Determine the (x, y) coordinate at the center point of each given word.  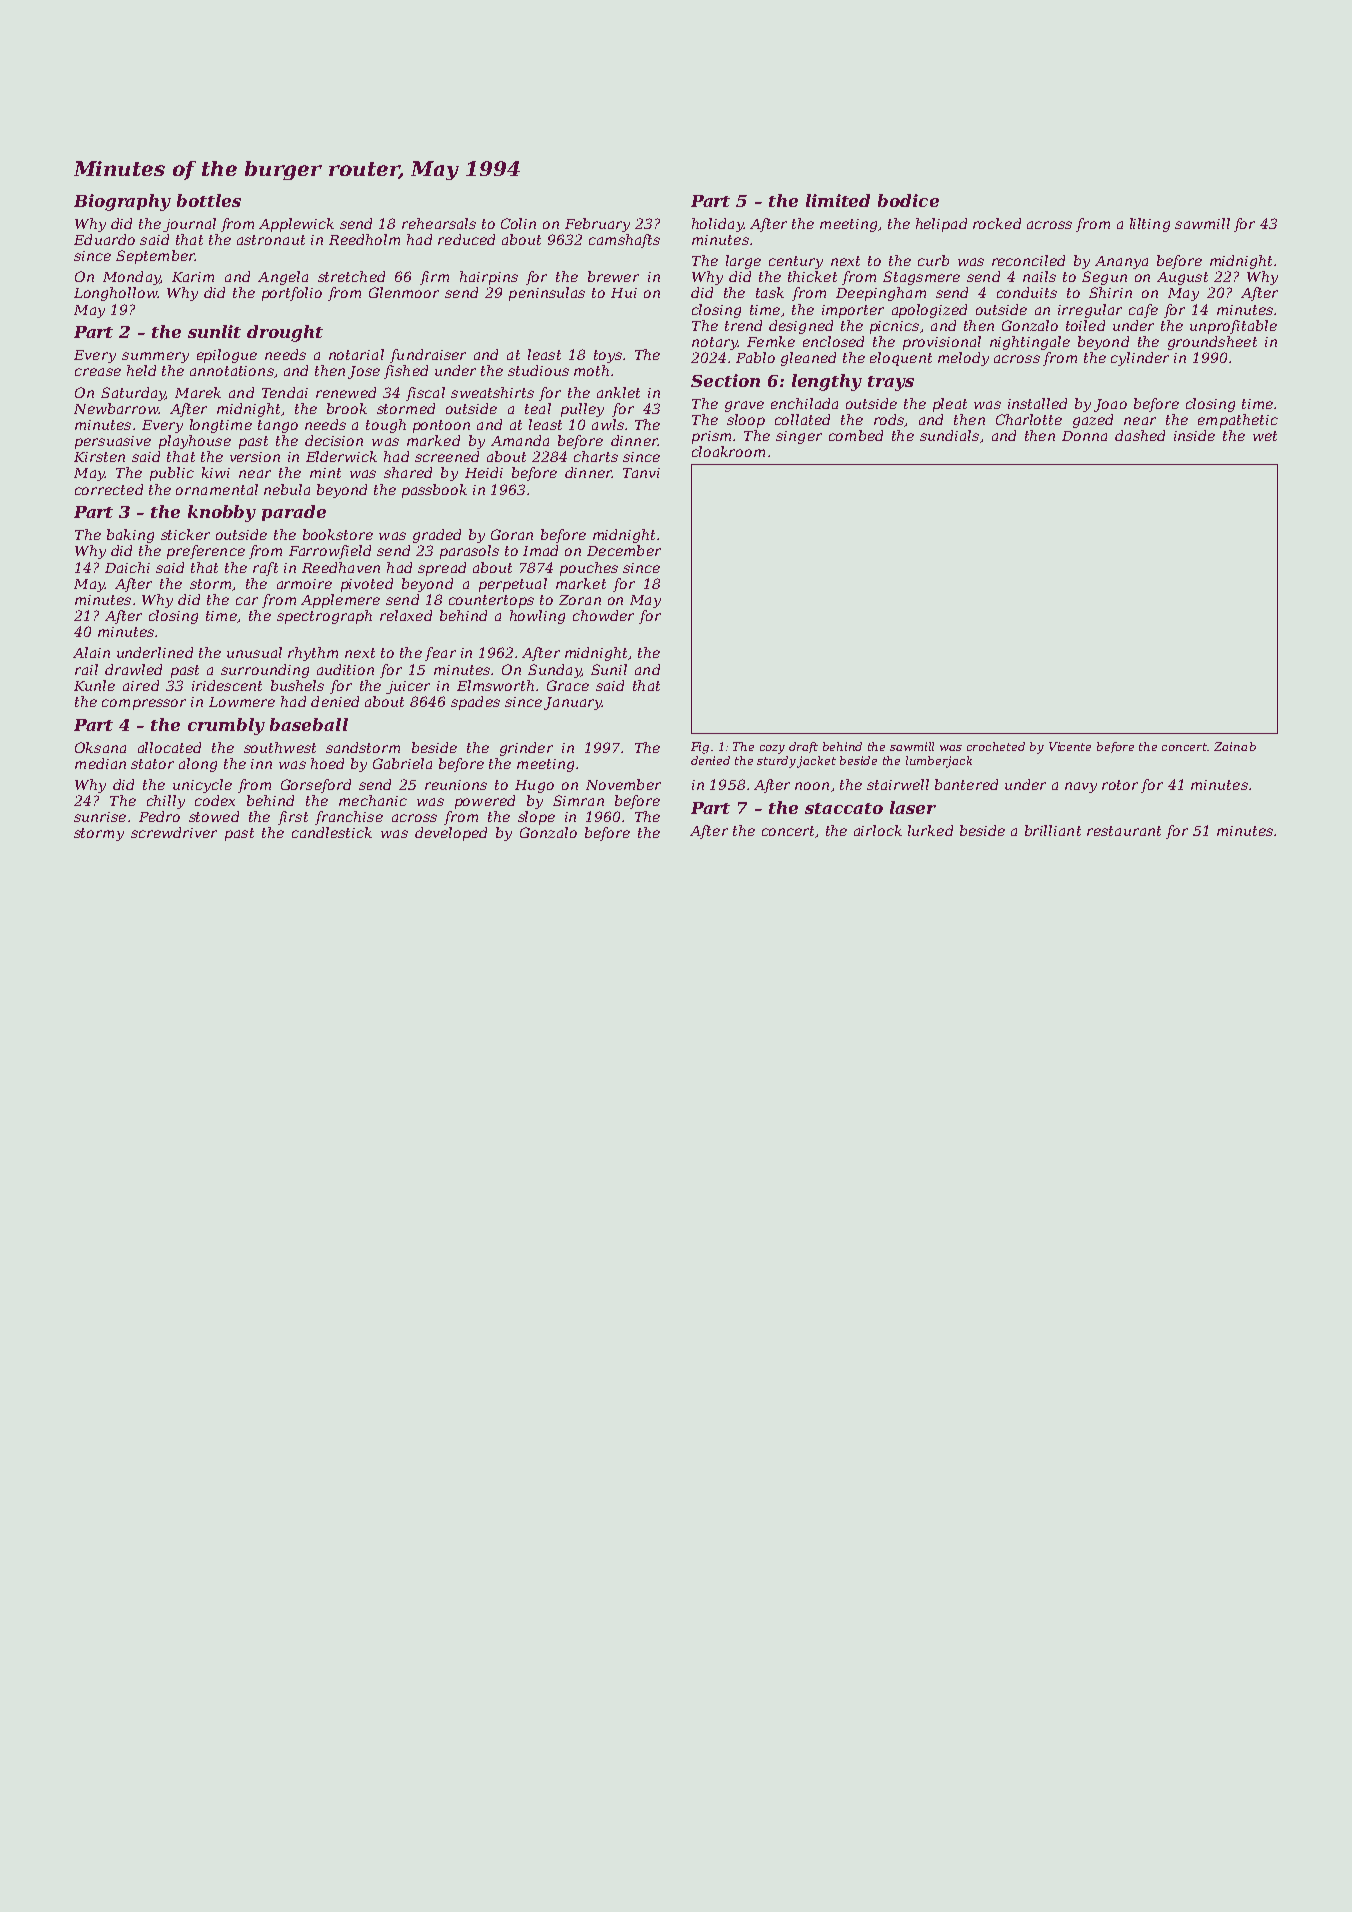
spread (442, 569)
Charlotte (1029, 419)
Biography (122, 202)
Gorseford (316, 786)
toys (608, 356)
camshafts (624, 241)
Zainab (1235, 746)
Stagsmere (921, 278)
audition (345, 669)
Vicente (1070, 746)
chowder (603, 615)
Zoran (580, 600)
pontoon (441, 426)
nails (1039, 276)
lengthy (827, 382)
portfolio (292, 294)
